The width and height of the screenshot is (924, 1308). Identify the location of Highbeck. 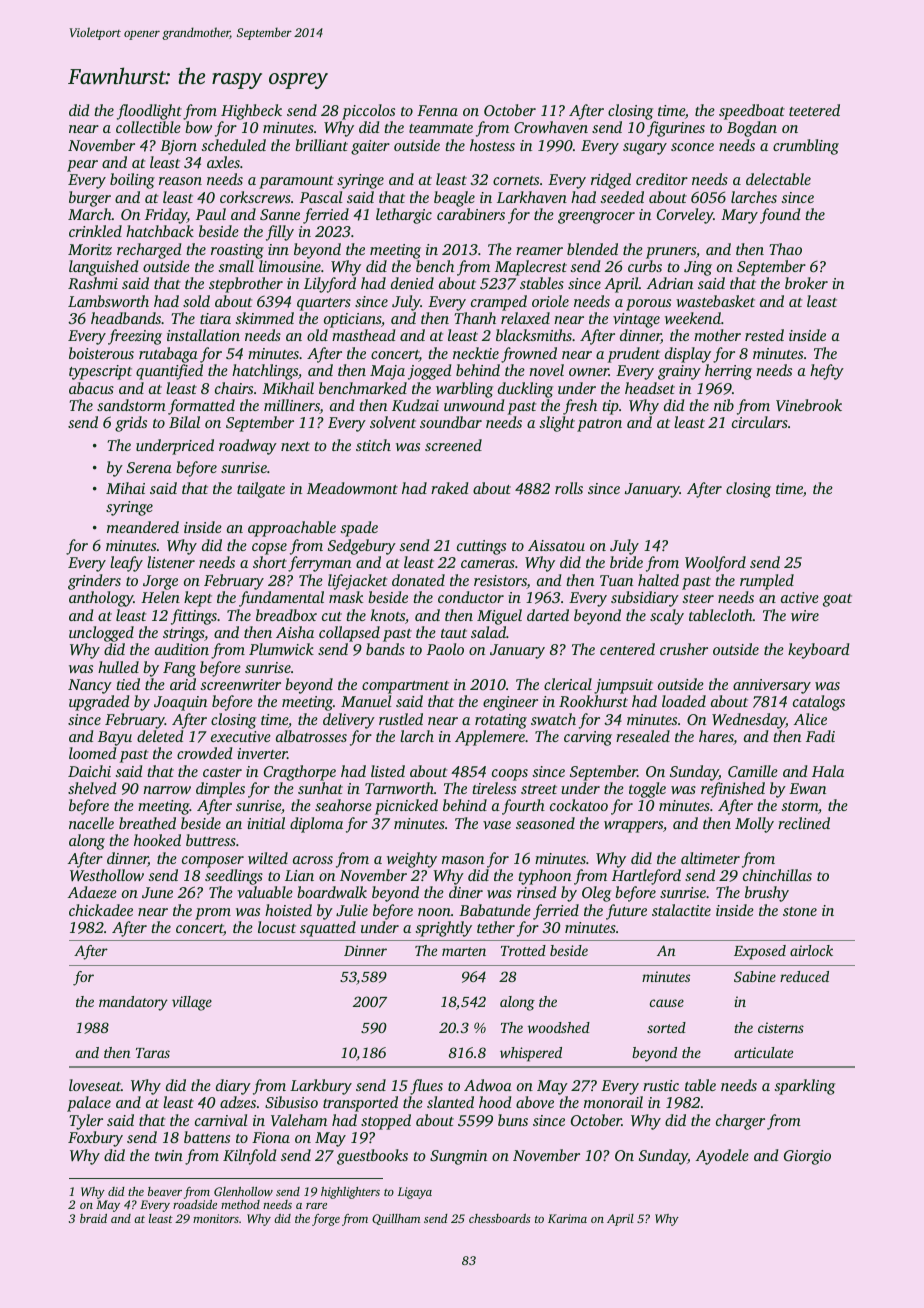
(251, 112).
